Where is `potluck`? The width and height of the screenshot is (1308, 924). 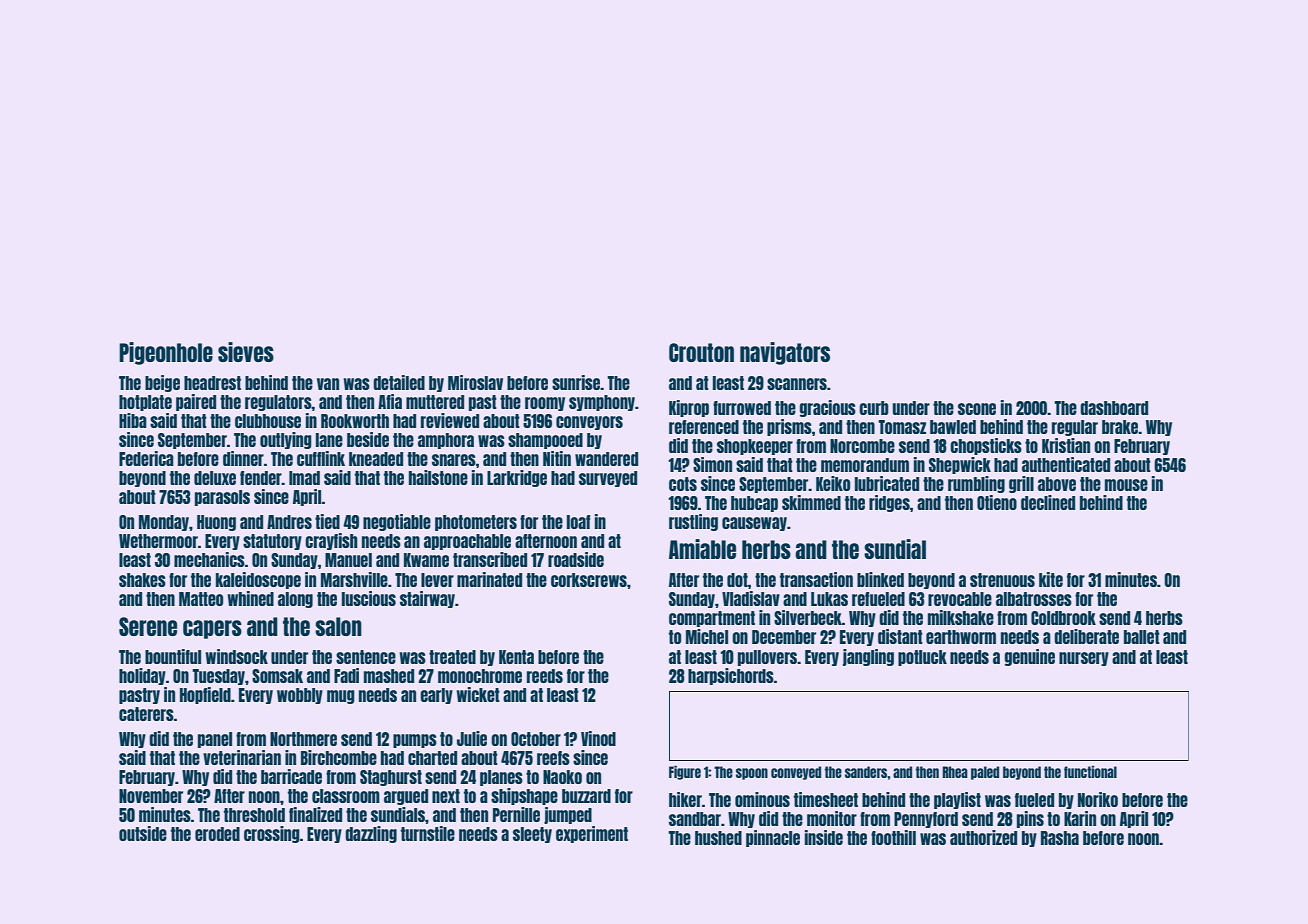
potluck is located at coordinates (922, 658).
